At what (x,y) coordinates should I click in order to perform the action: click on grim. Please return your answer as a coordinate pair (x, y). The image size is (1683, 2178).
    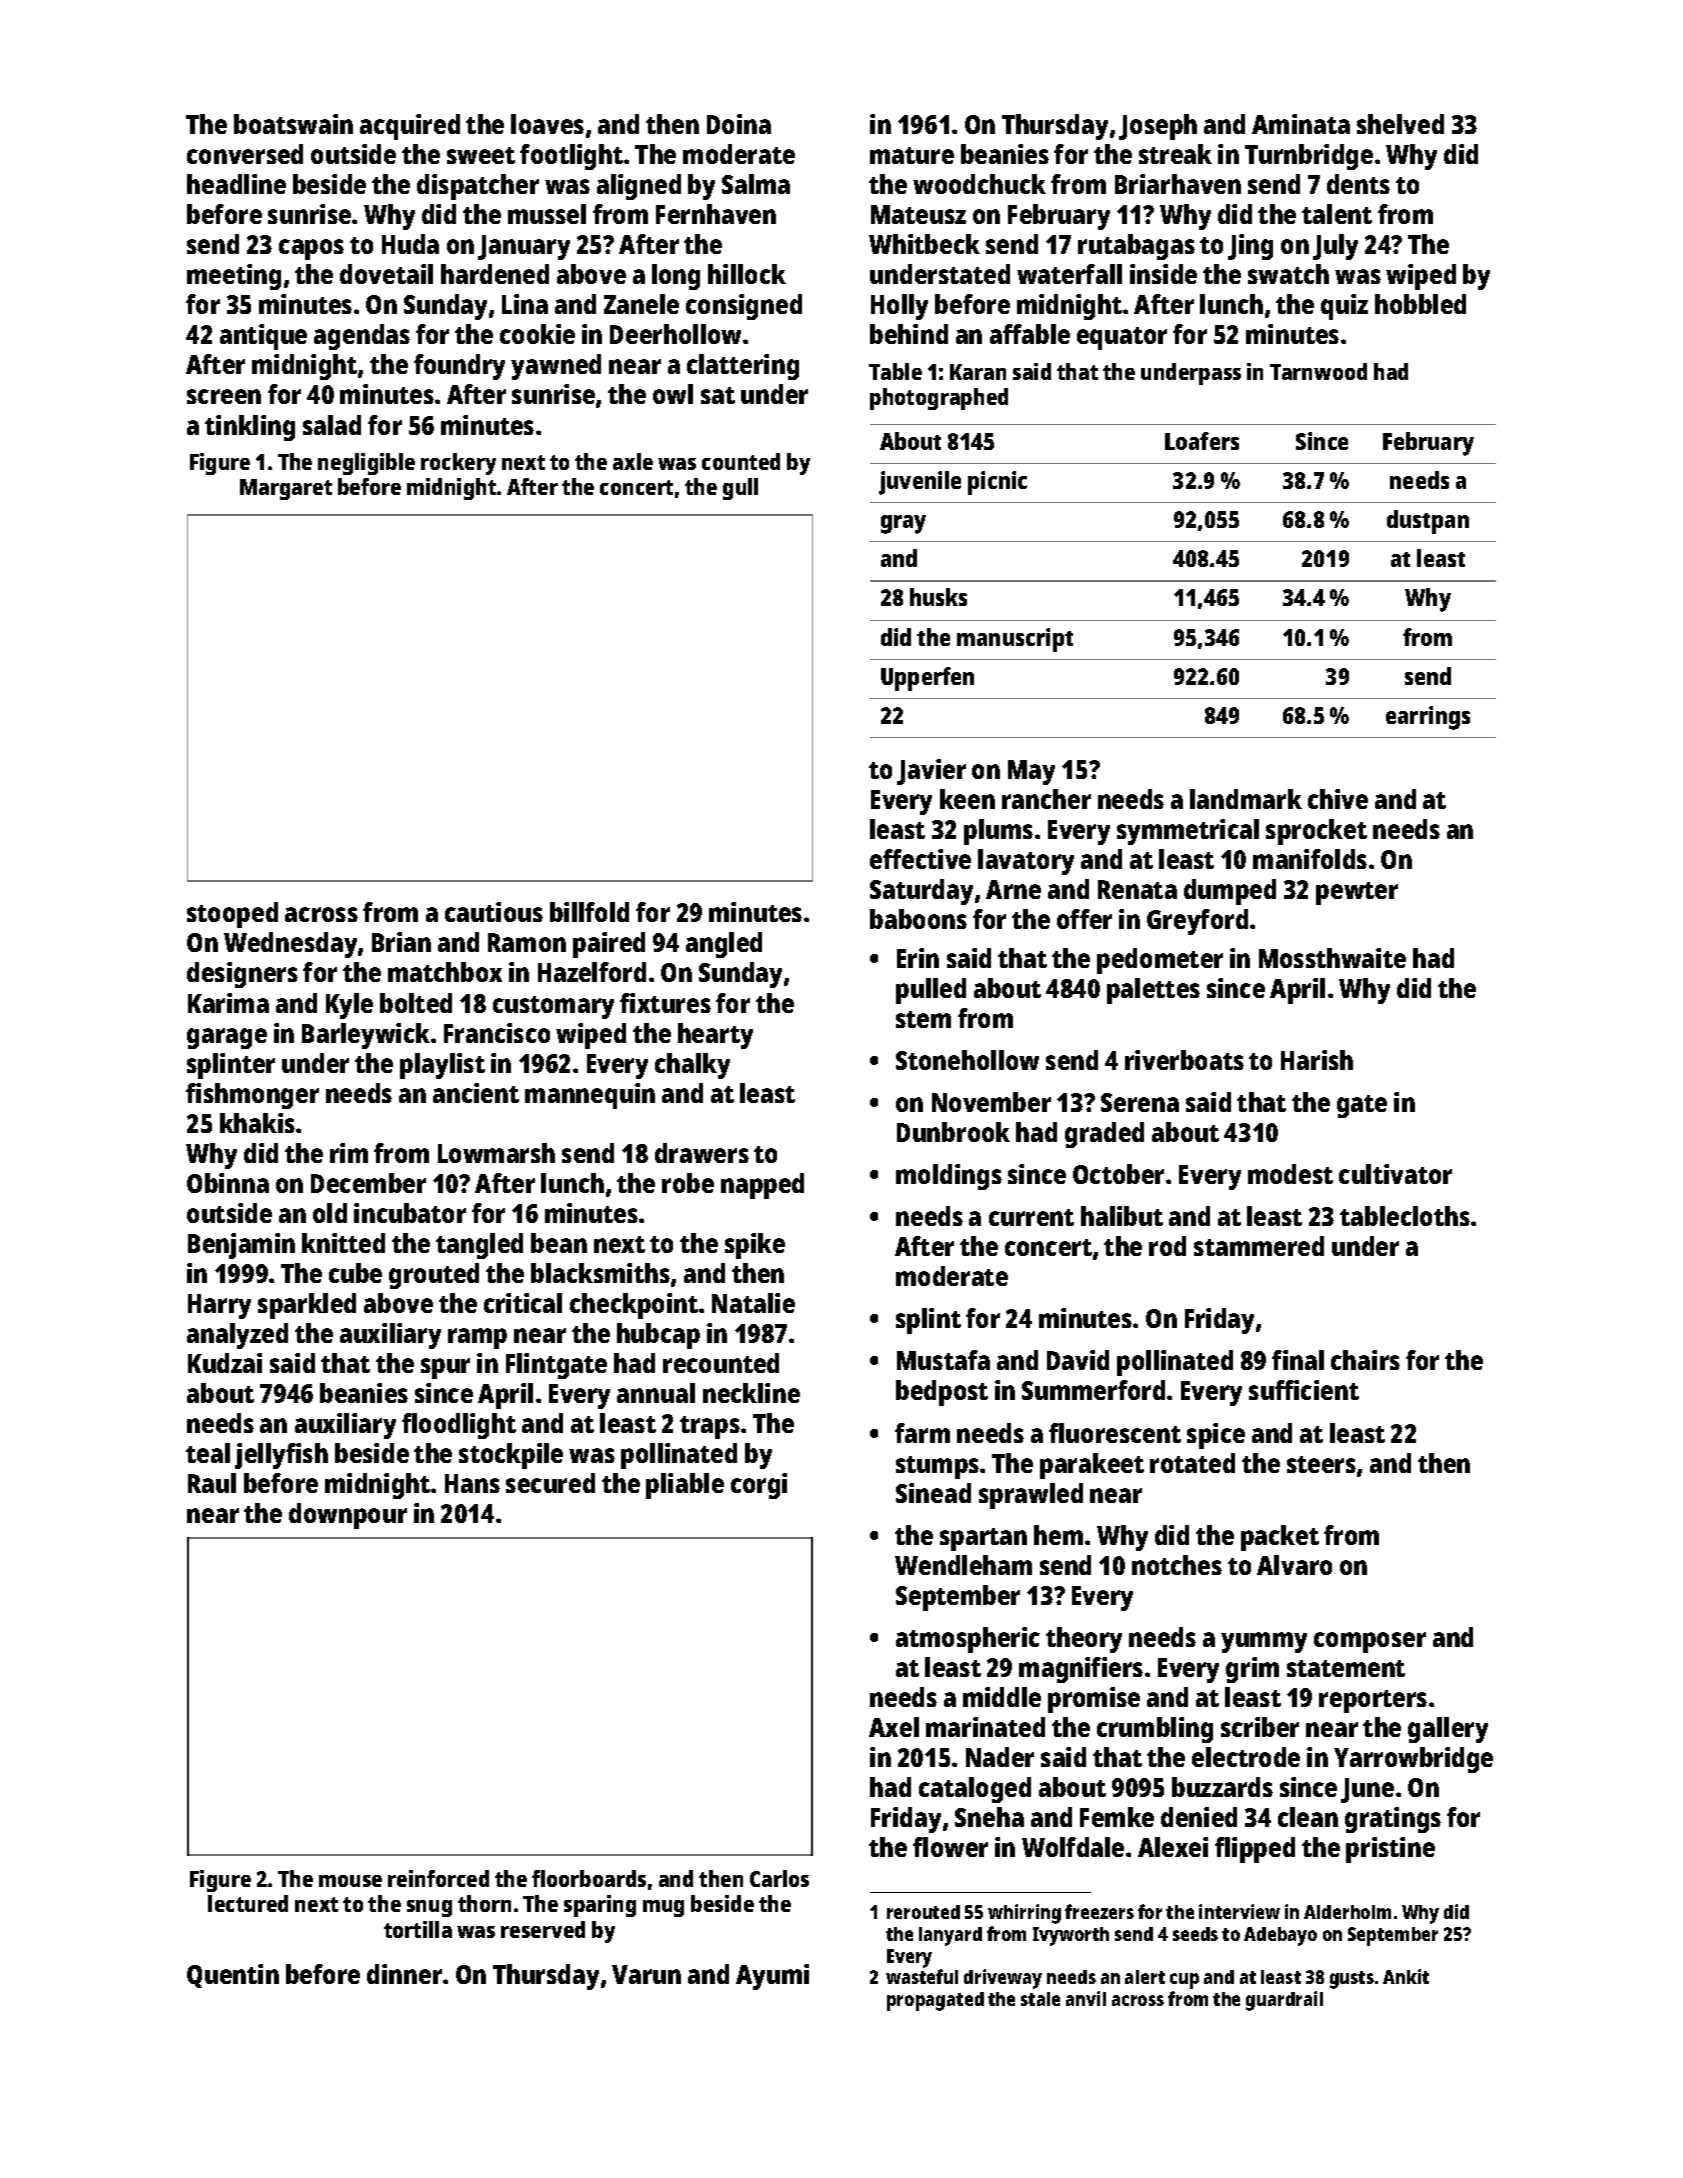
    Looking at the image, I should click on (1252, 1670).
